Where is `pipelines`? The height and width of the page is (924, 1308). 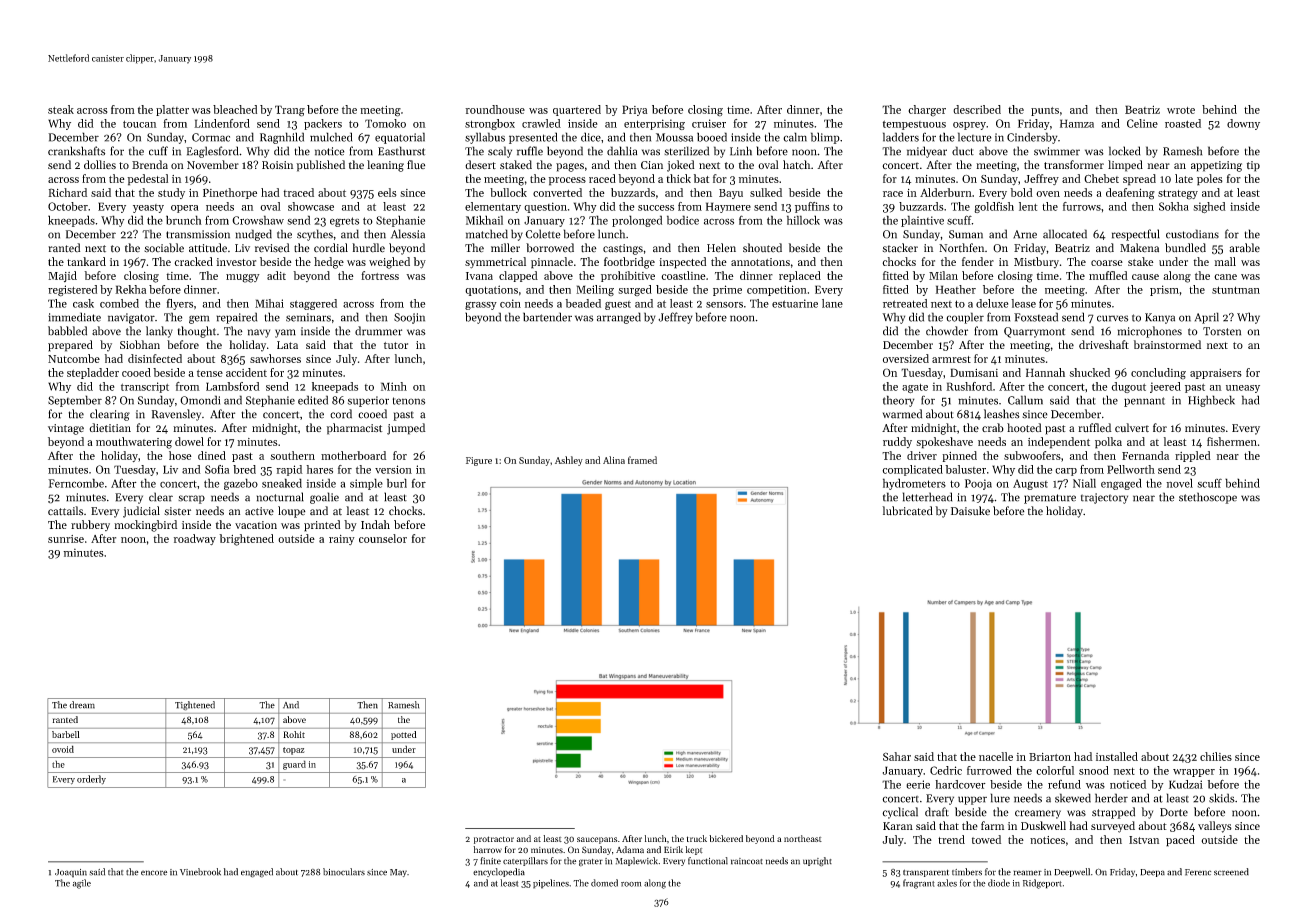 pipelines is located at coordinates (551, 884).
